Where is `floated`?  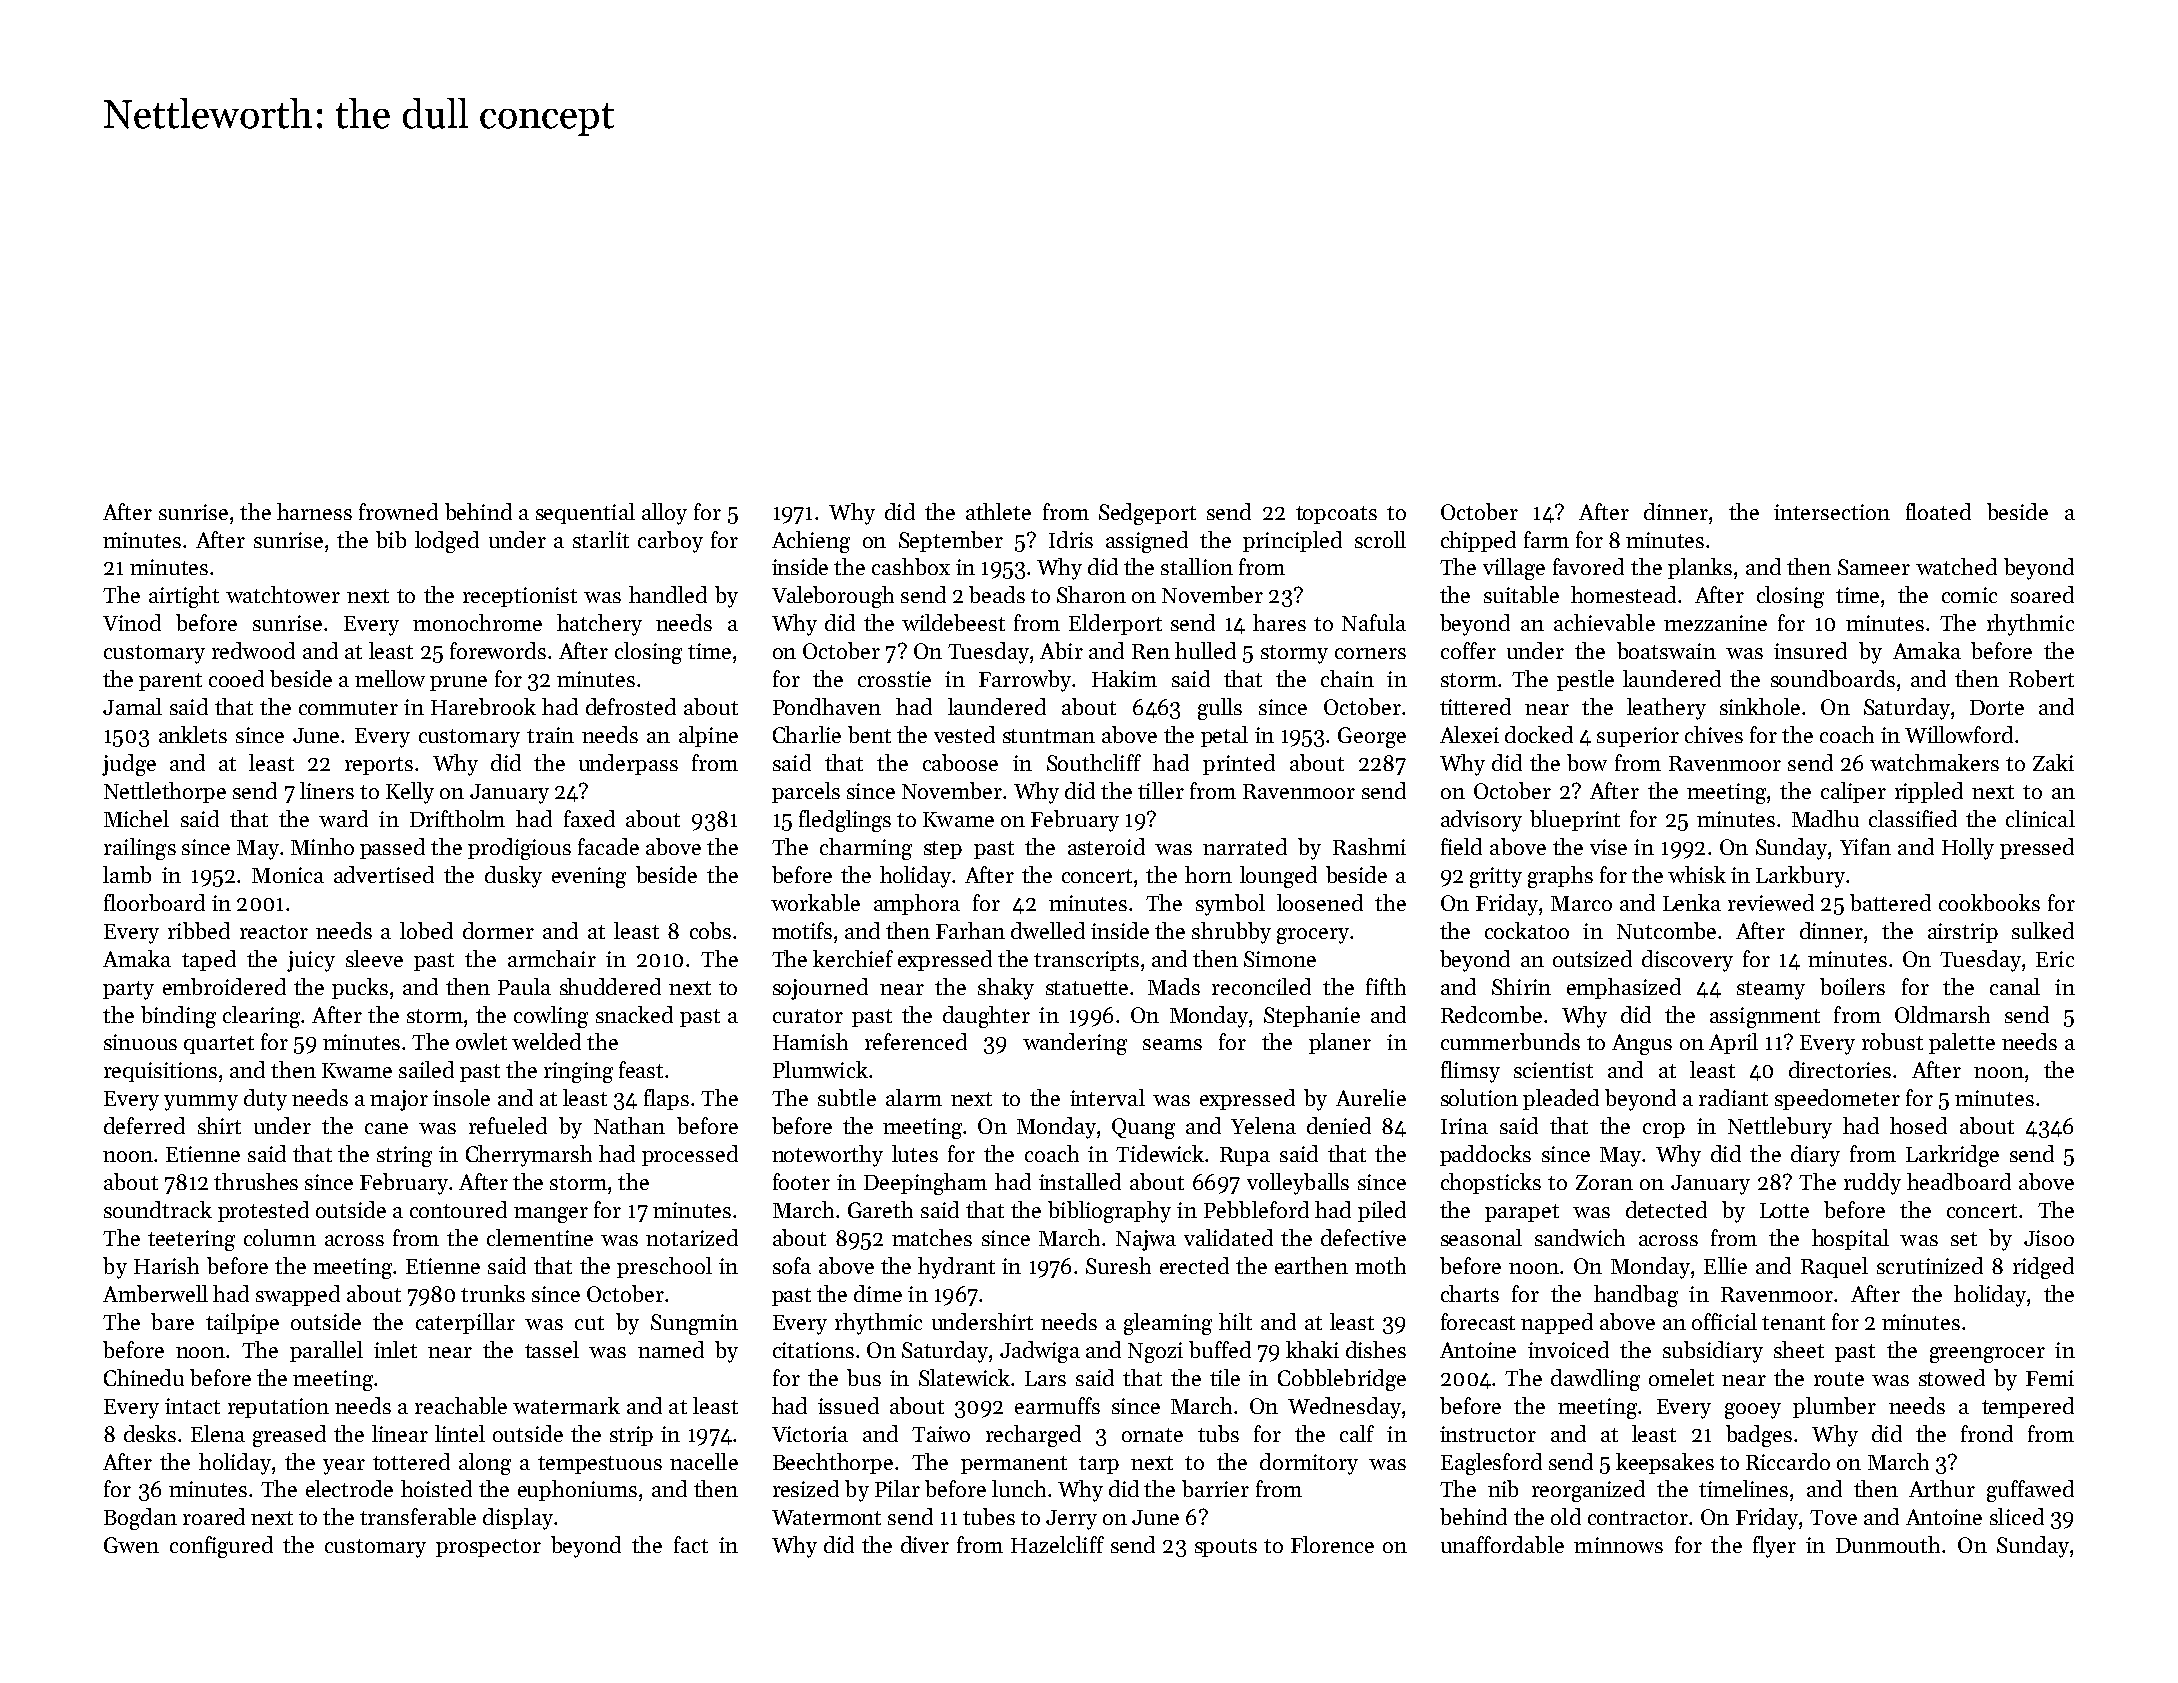 floated is located at coordinates (1938, 511).
